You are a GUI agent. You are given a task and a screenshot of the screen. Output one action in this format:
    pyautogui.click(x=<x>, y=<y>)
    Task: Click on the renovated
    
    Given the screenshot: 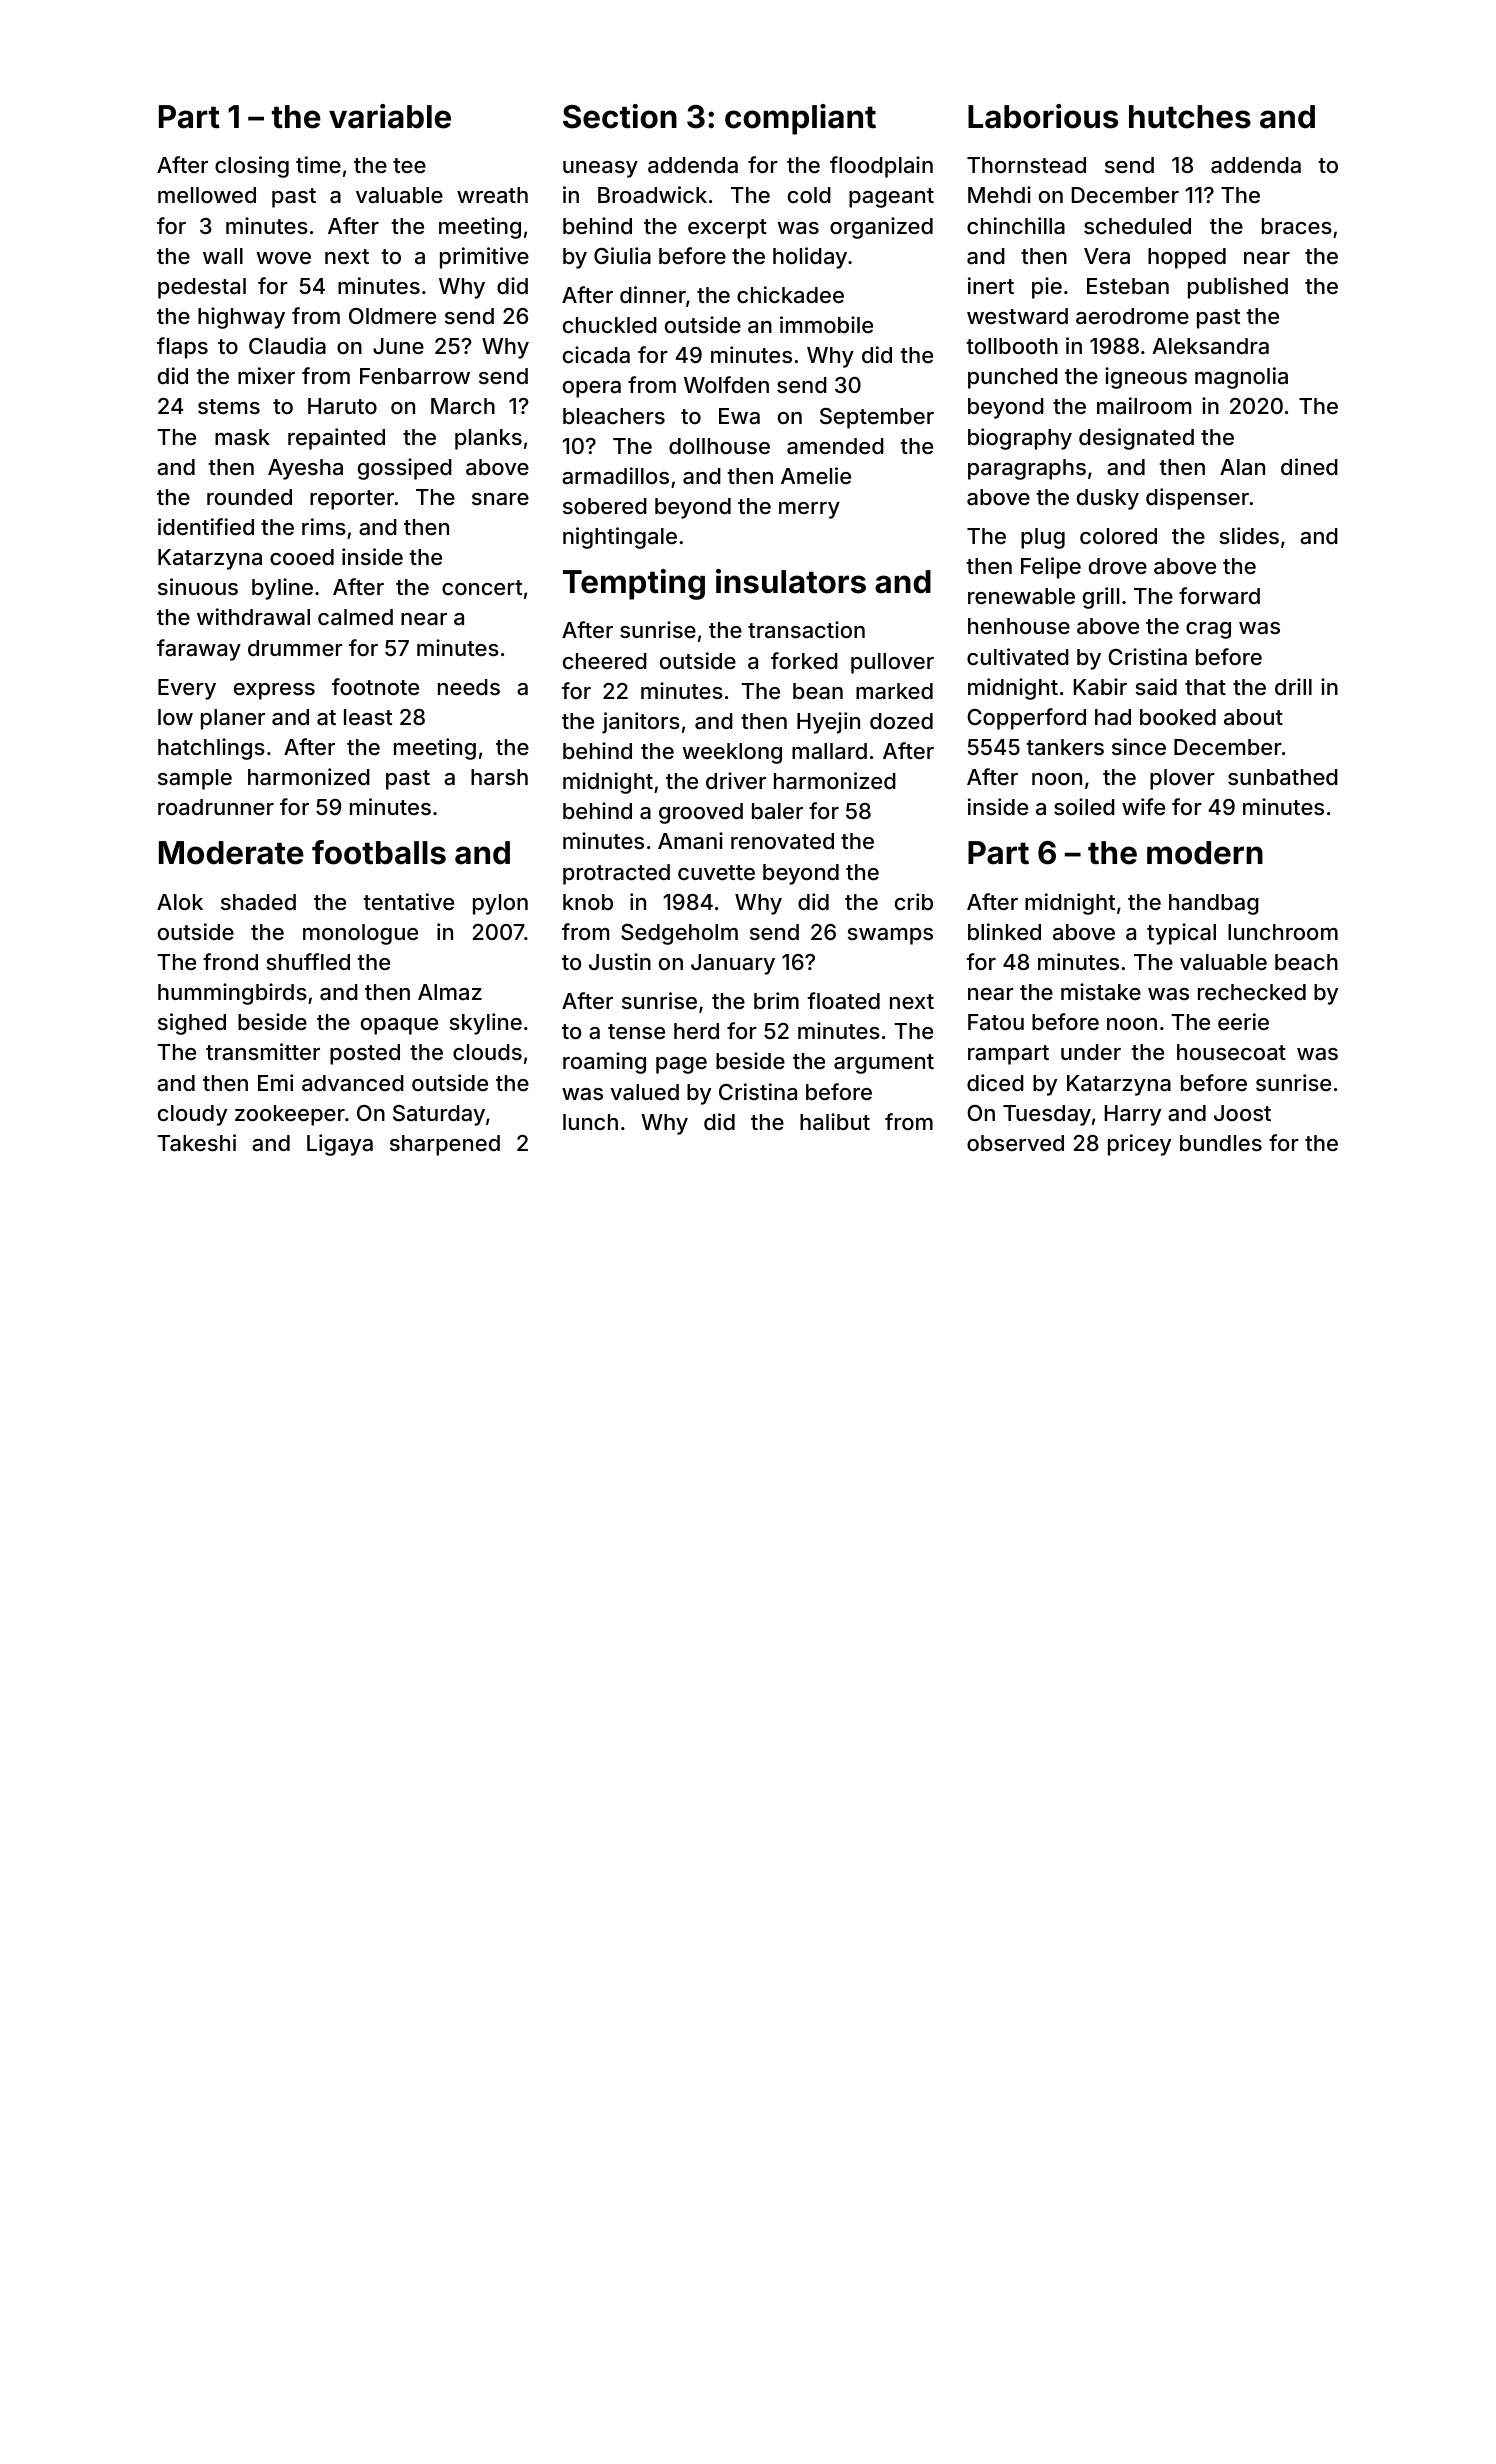 What is the action you would take?
    pyautogui.click(x=782, y=841)
